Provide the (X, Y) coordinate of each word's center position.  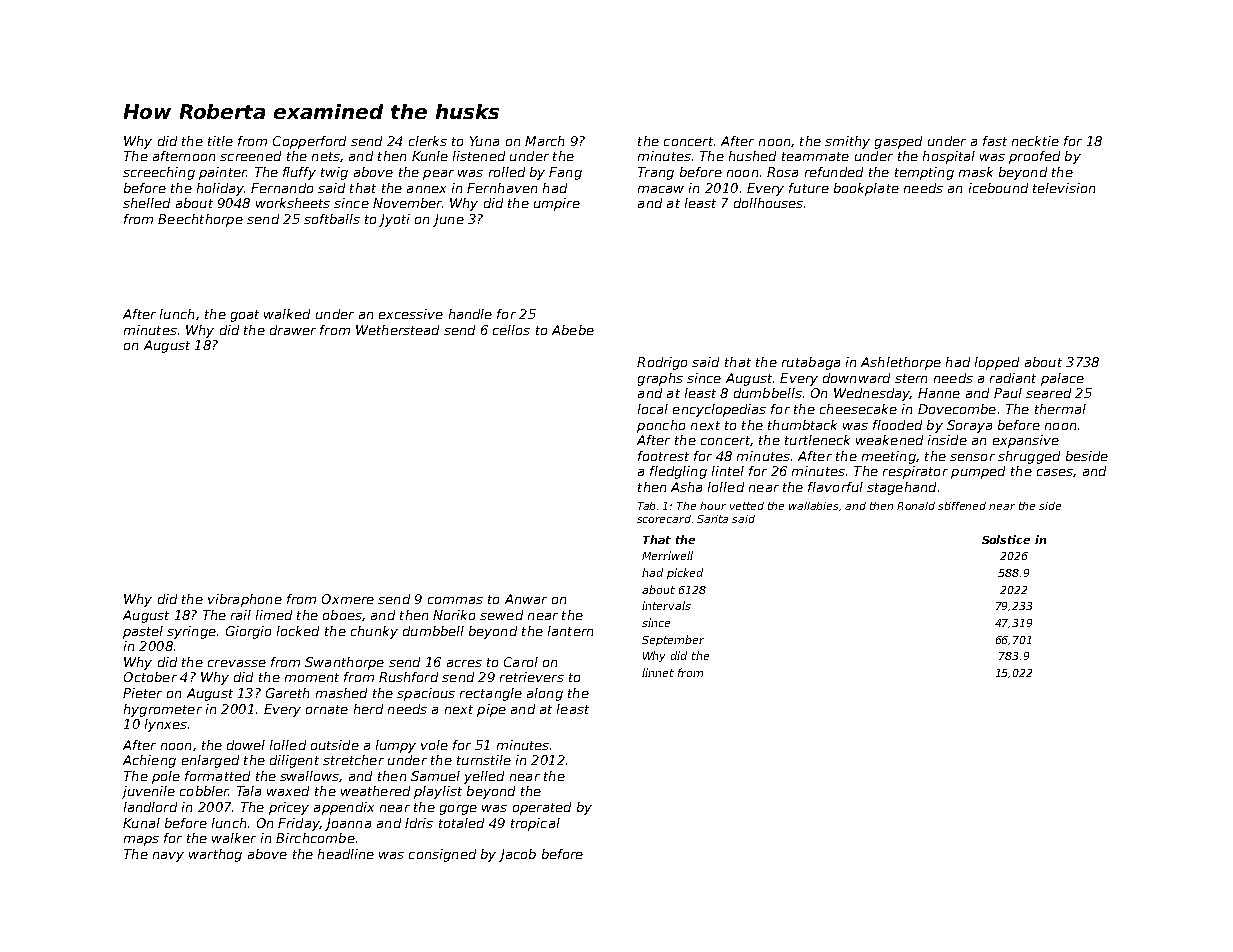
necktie (1035, 141)
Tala (249, 791)
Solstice (1006, 539)
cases (1055, 472)
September (673, 640)
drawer (293, 330)
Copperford (309, 142)
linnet (658, 672)
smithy (847, 142)
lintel (728, 471)
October (150, 677)
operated (542, 808)
